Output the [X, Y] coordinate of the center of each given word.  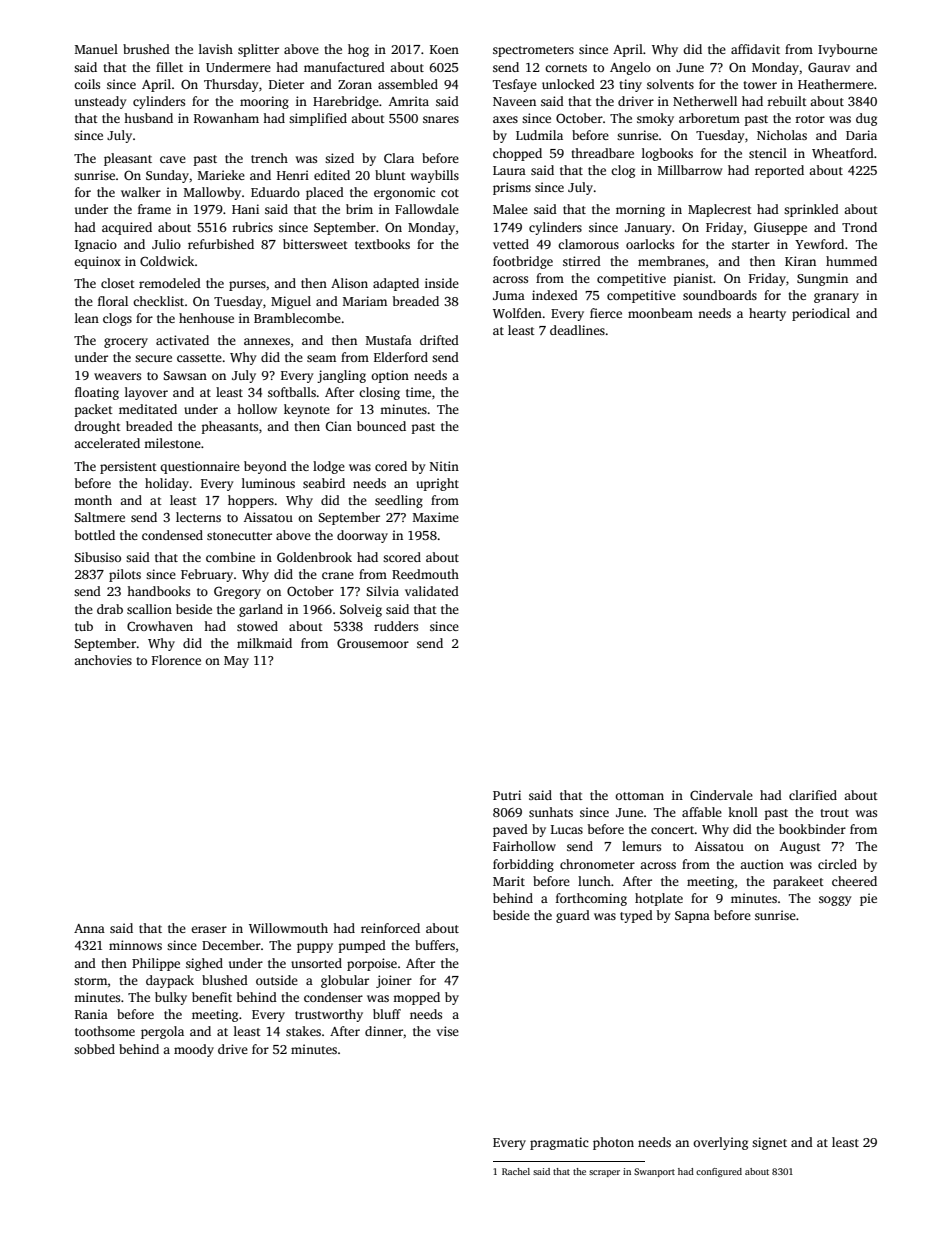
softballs [292, 392]
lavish [216, 49]
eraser [209, 929]
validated [432, 591]
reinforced [390, 928]
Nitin [444, 466]
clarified [813, 795]
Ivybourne [847, 50]
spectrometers [533, 51]
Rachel [516, 1171]
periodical [821, 314]
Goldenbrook [314, 557]
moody [194, 1050]
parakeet [798, 882]
